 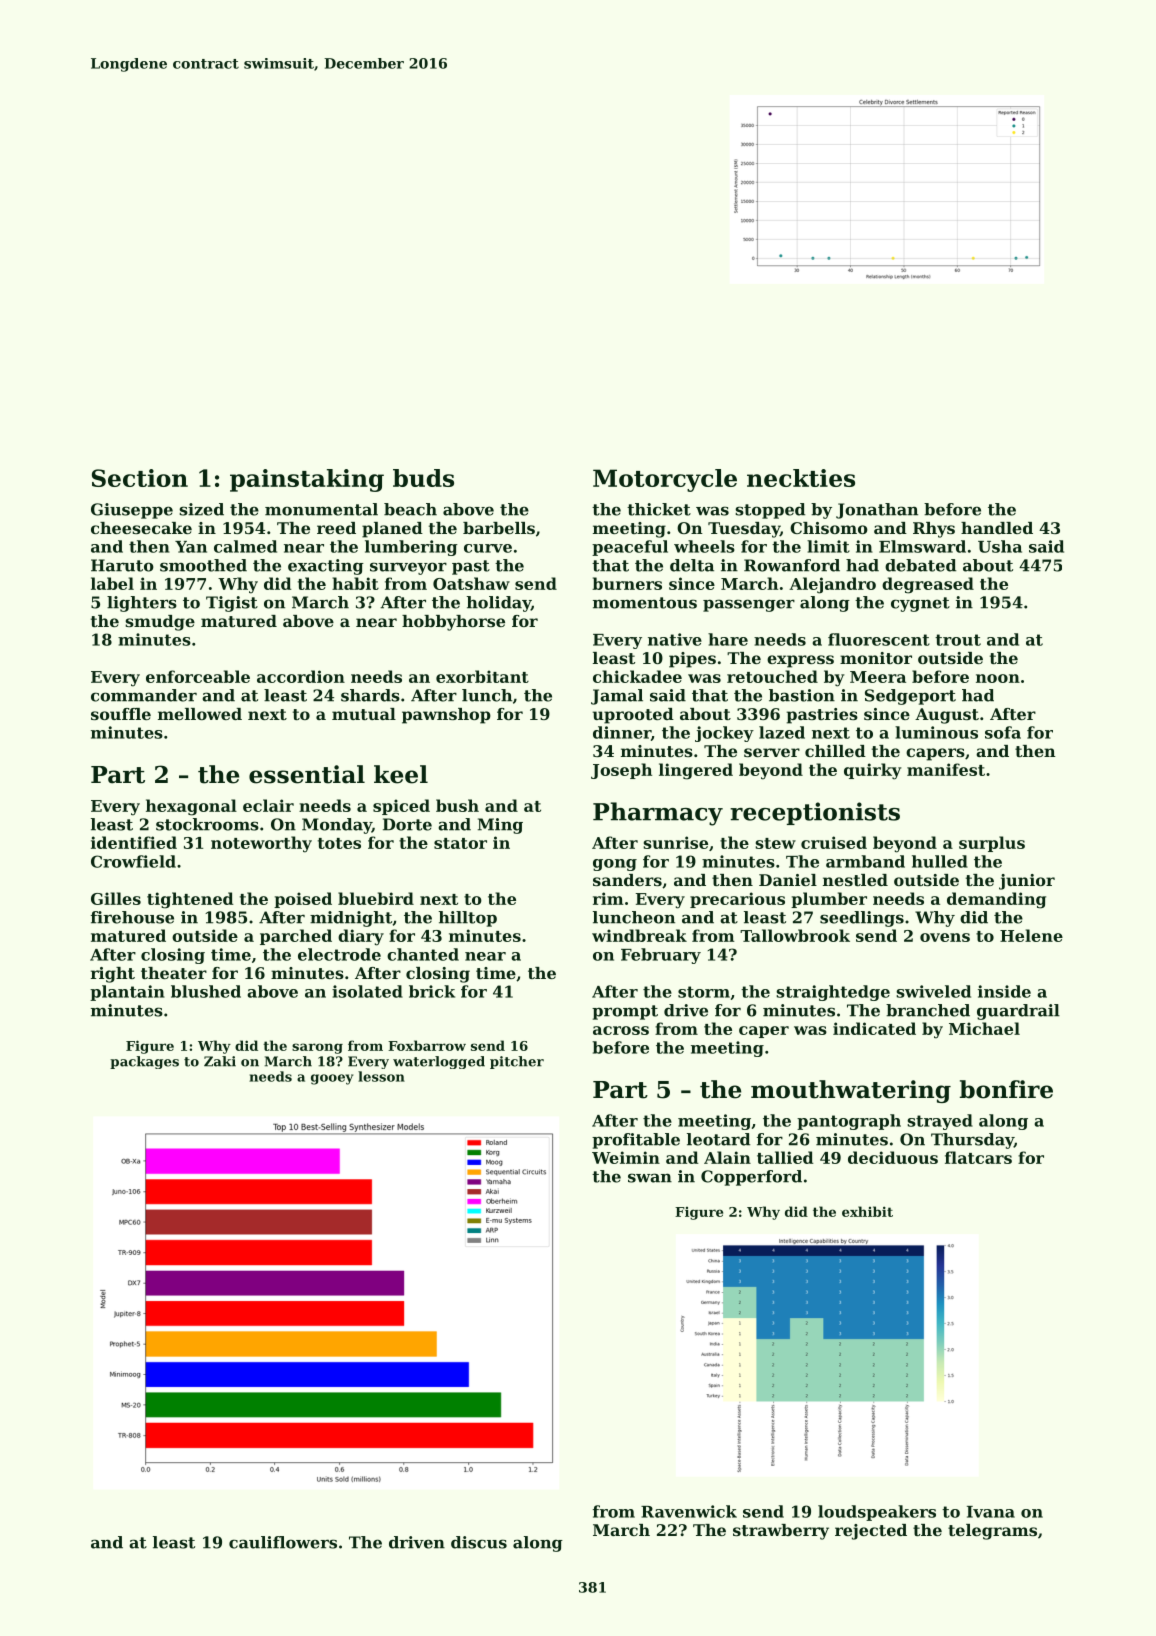 I want to click on cauliflowers, so click(x=283, y=1542).
